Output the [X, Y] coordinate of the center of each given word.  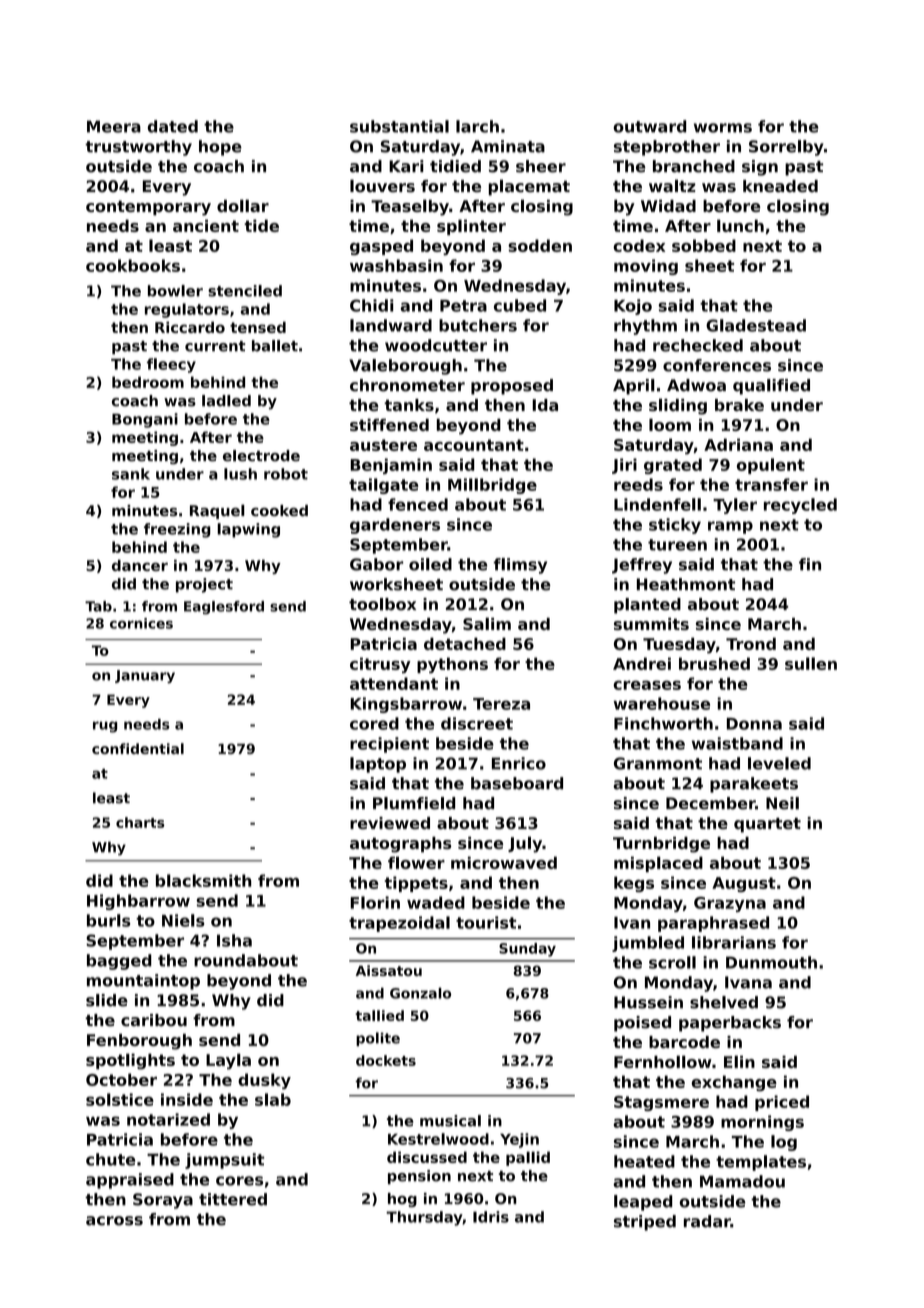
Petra [463, 306]
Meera [114, 126]
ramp [730, 527]
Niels [183, 920]
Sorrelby [786, 148]
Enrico [519, 763]
